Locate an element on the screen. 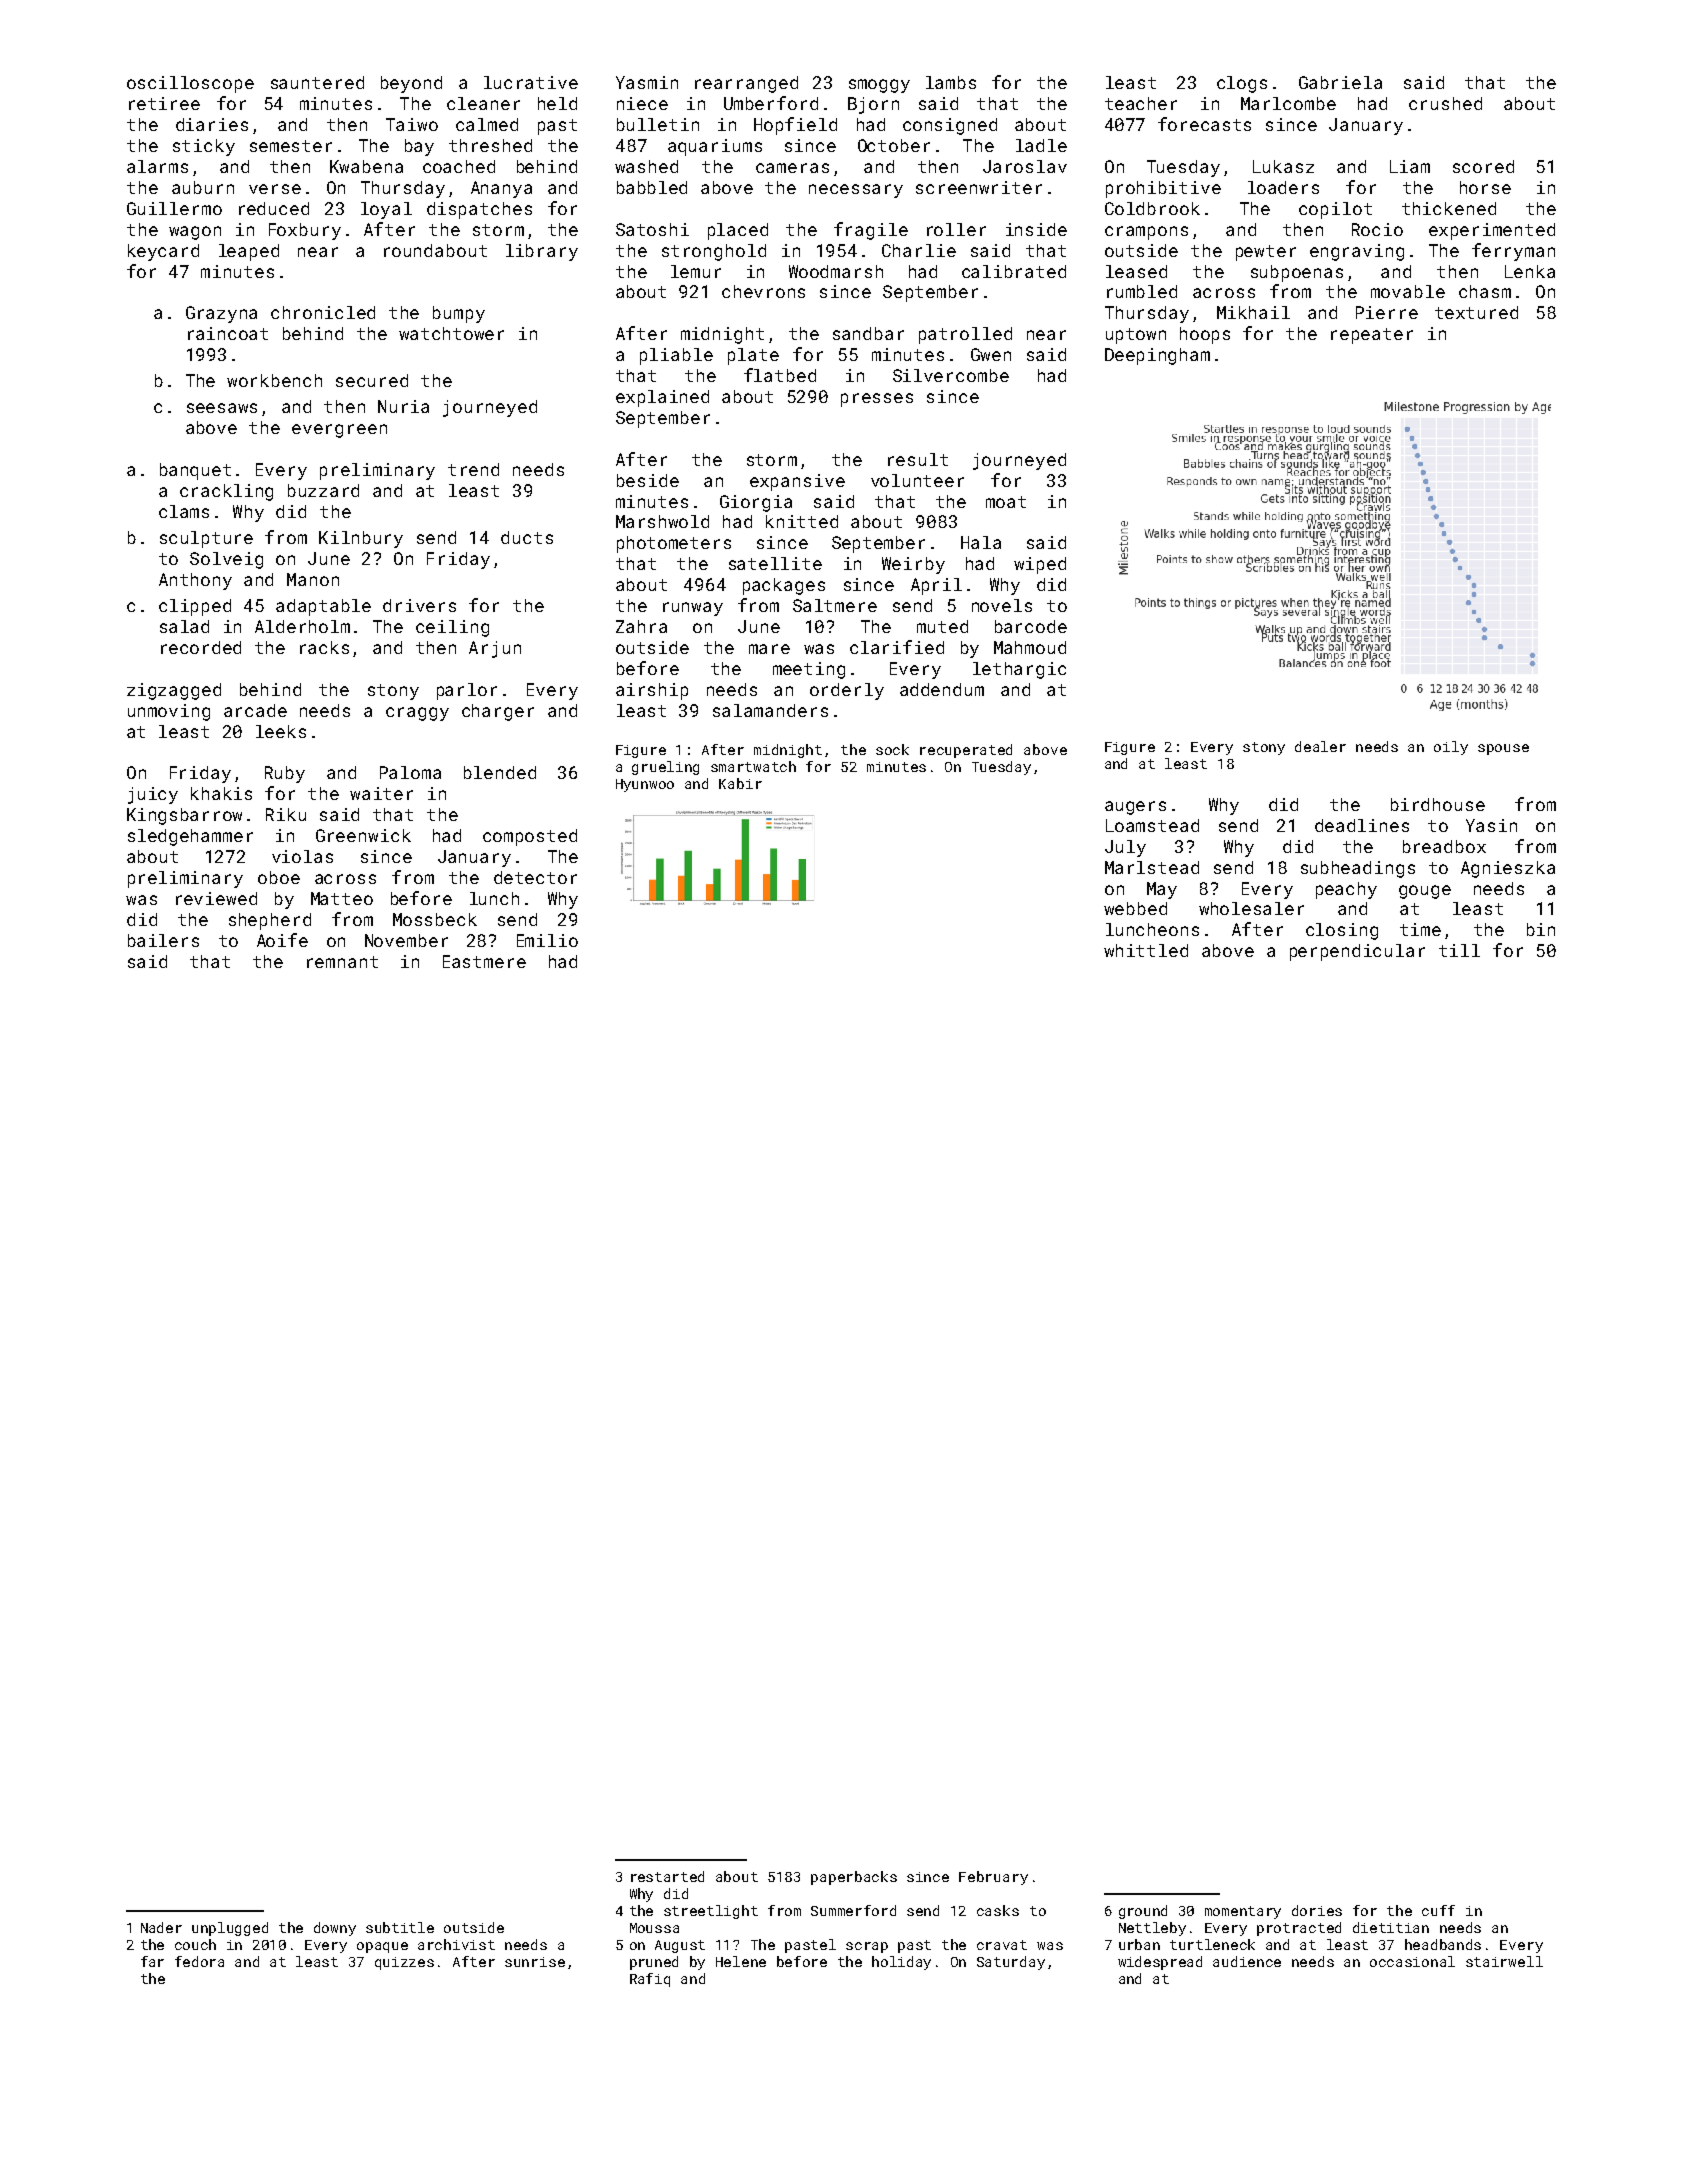  remnant is located at coordinates (342, 962).
